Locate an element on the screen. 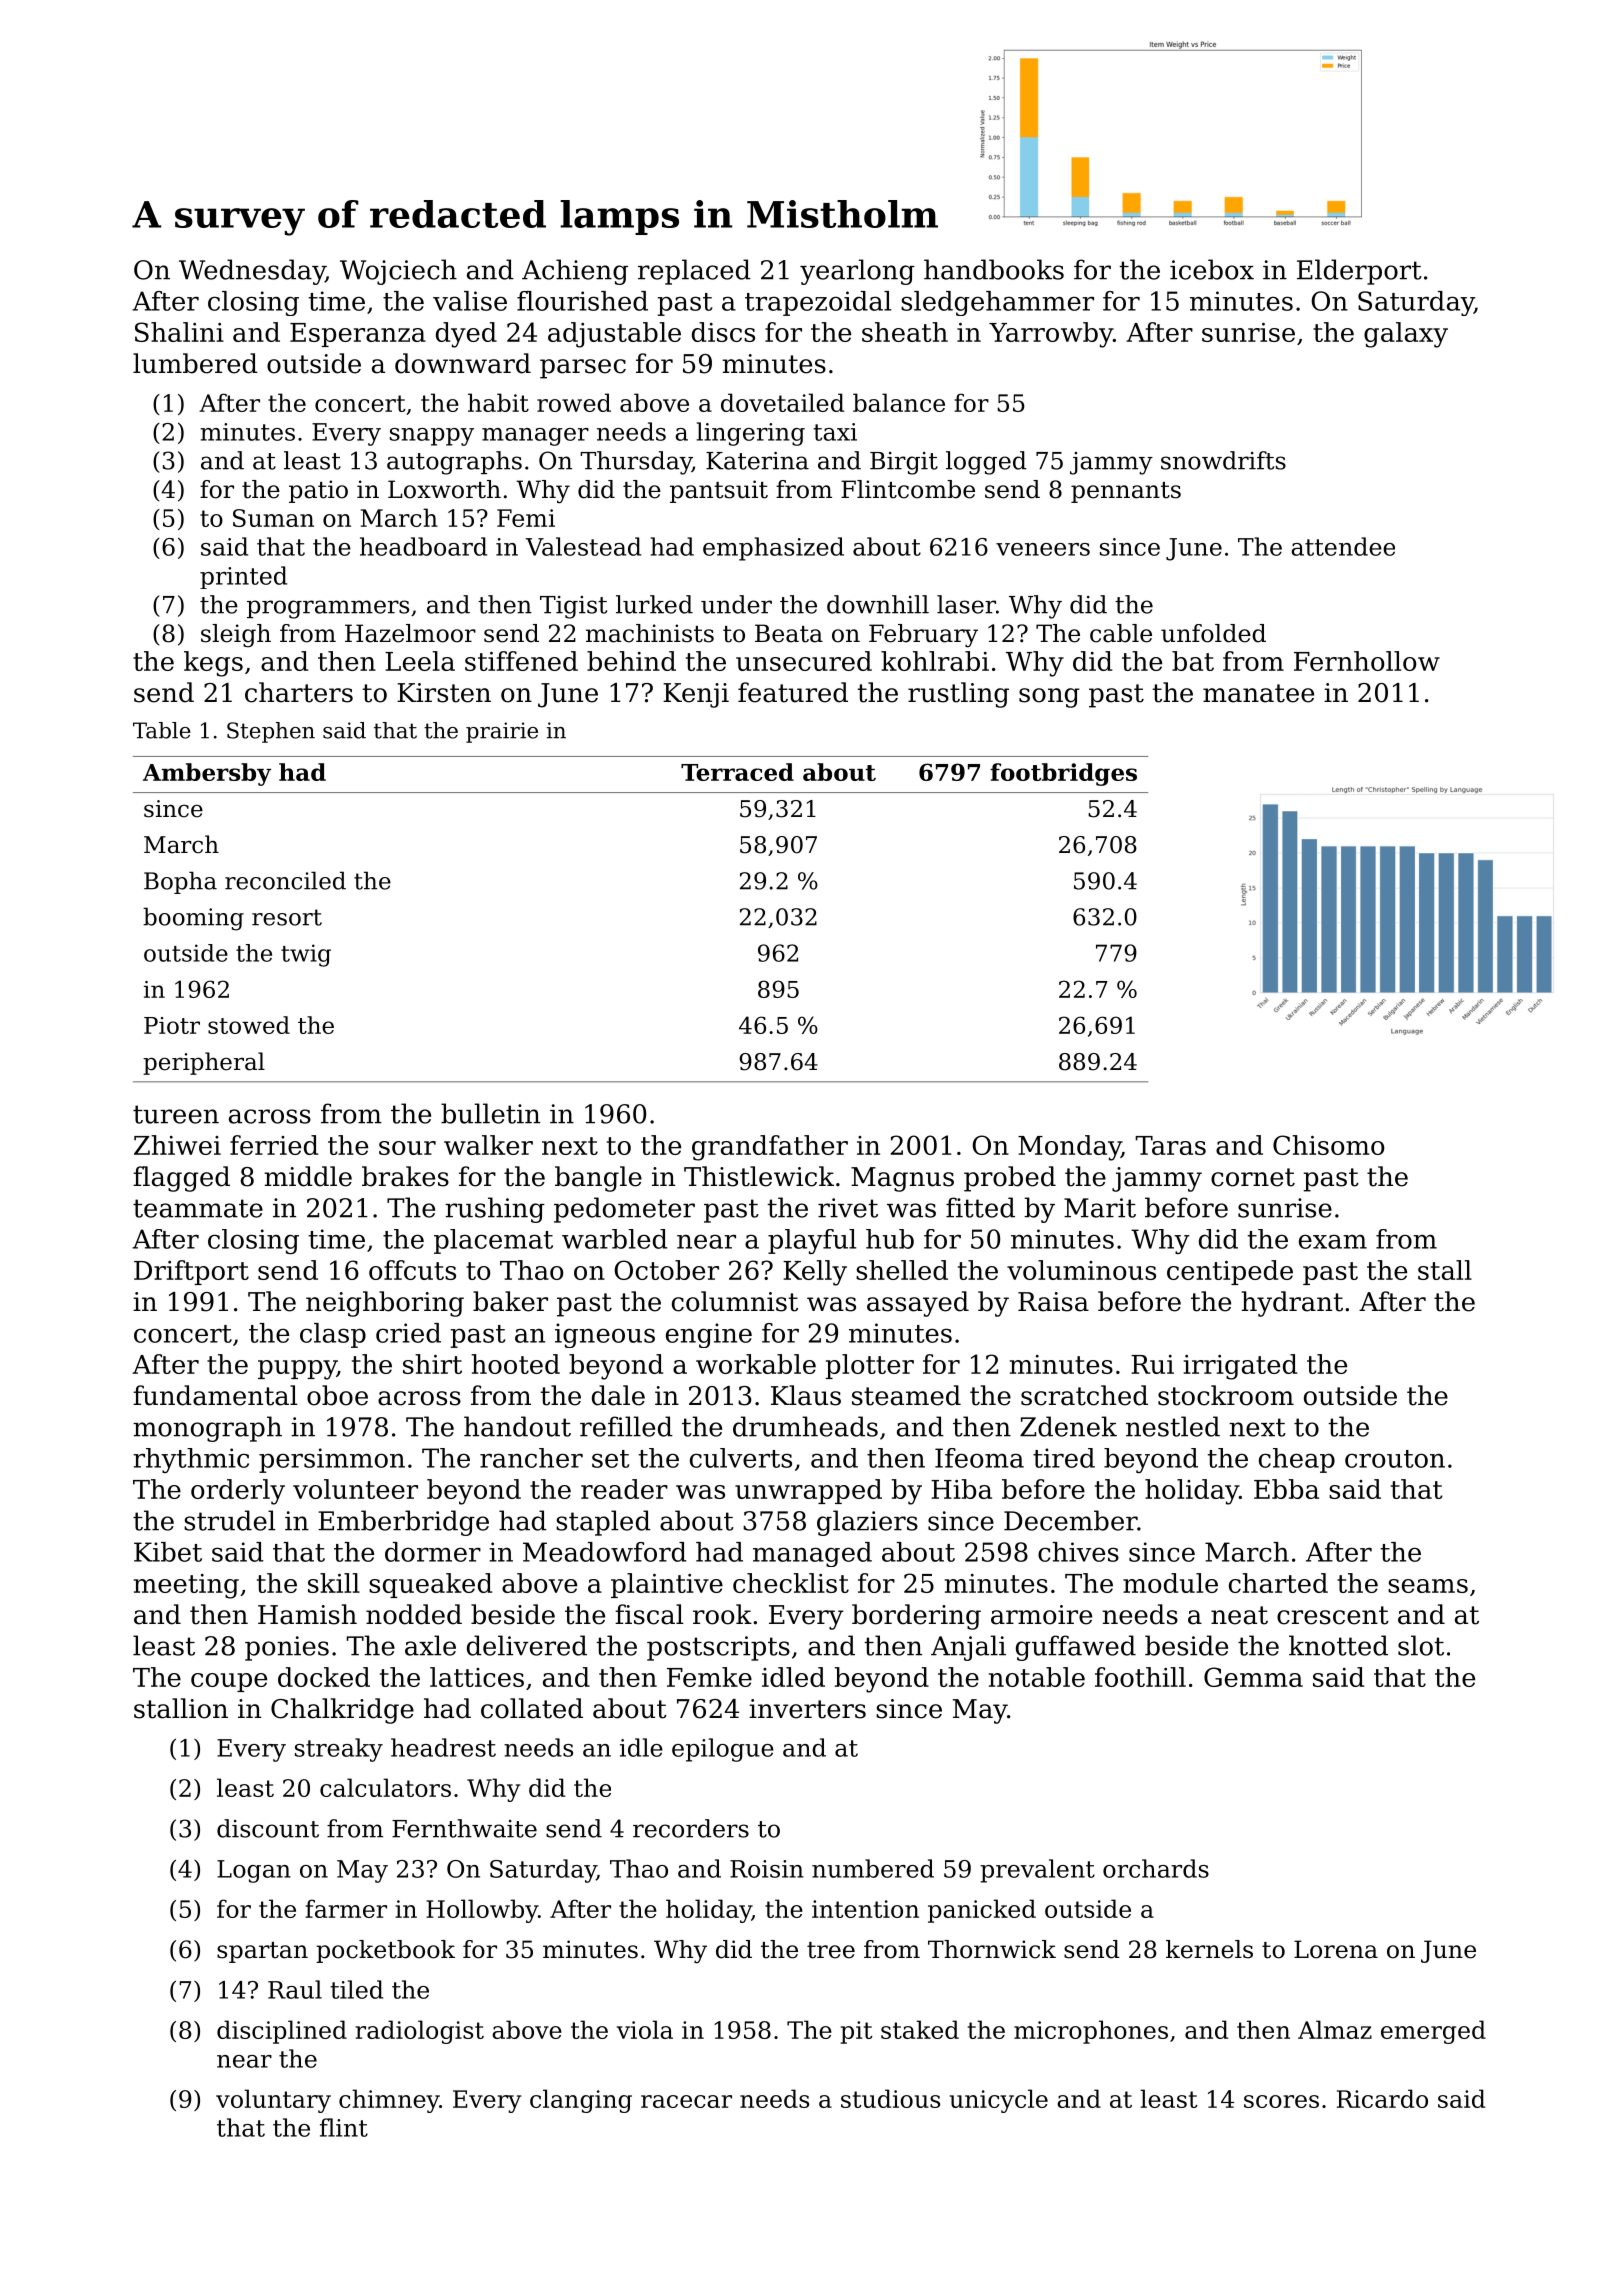 The image size is (1620, 2292). attendee is located at coordinates (1343, 546).
